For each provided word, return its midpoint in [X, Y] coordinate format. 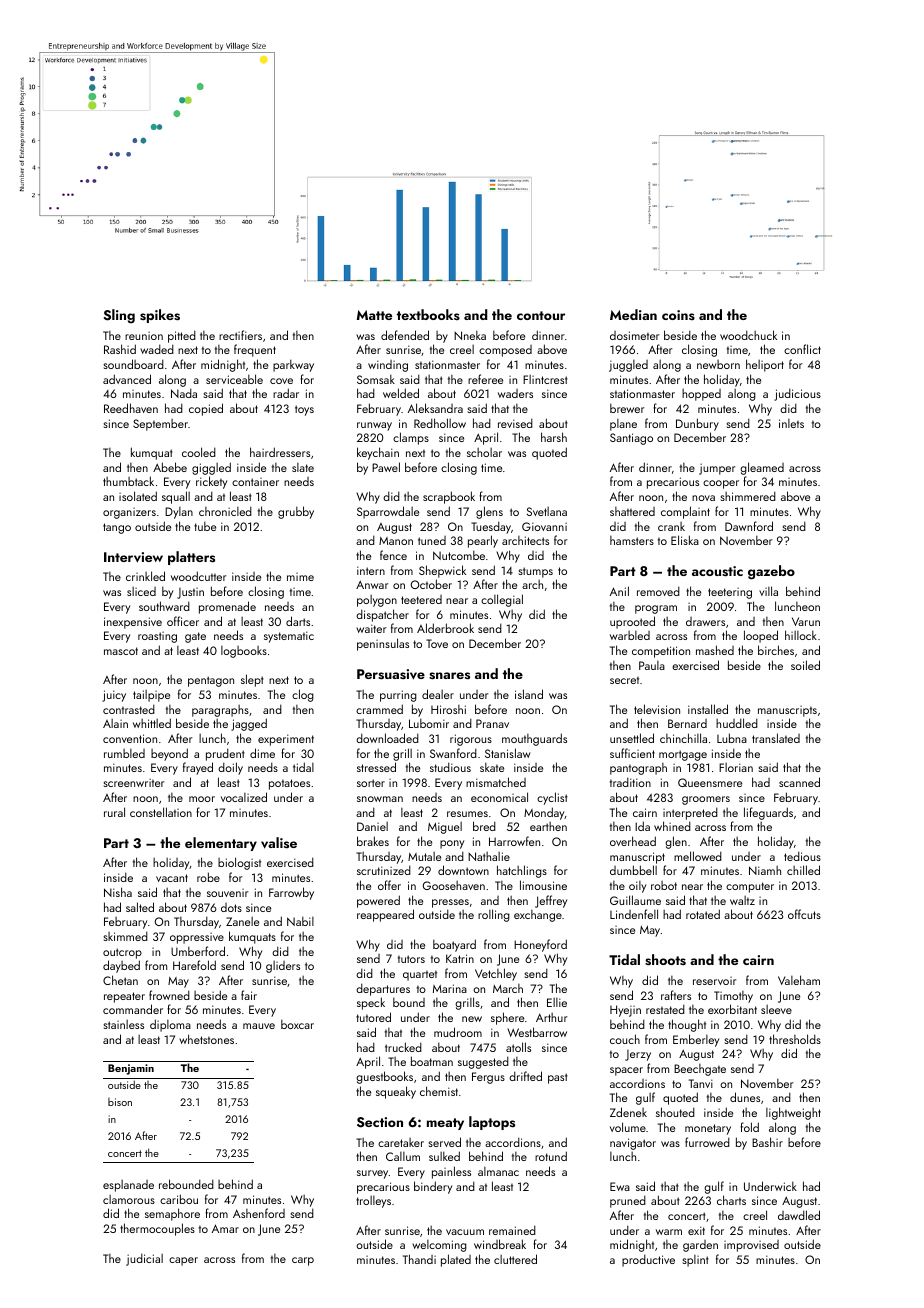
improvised [751, 1246]
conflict [802, 349]
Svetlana [547, 511]
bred [484, 826]
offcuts [804, 914]
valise [279, 843]
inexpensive [133, 623]
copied [206, 409]
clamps [411, 438]
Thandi [419, 1259]
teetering [730, 593]
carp [303, 1261]
